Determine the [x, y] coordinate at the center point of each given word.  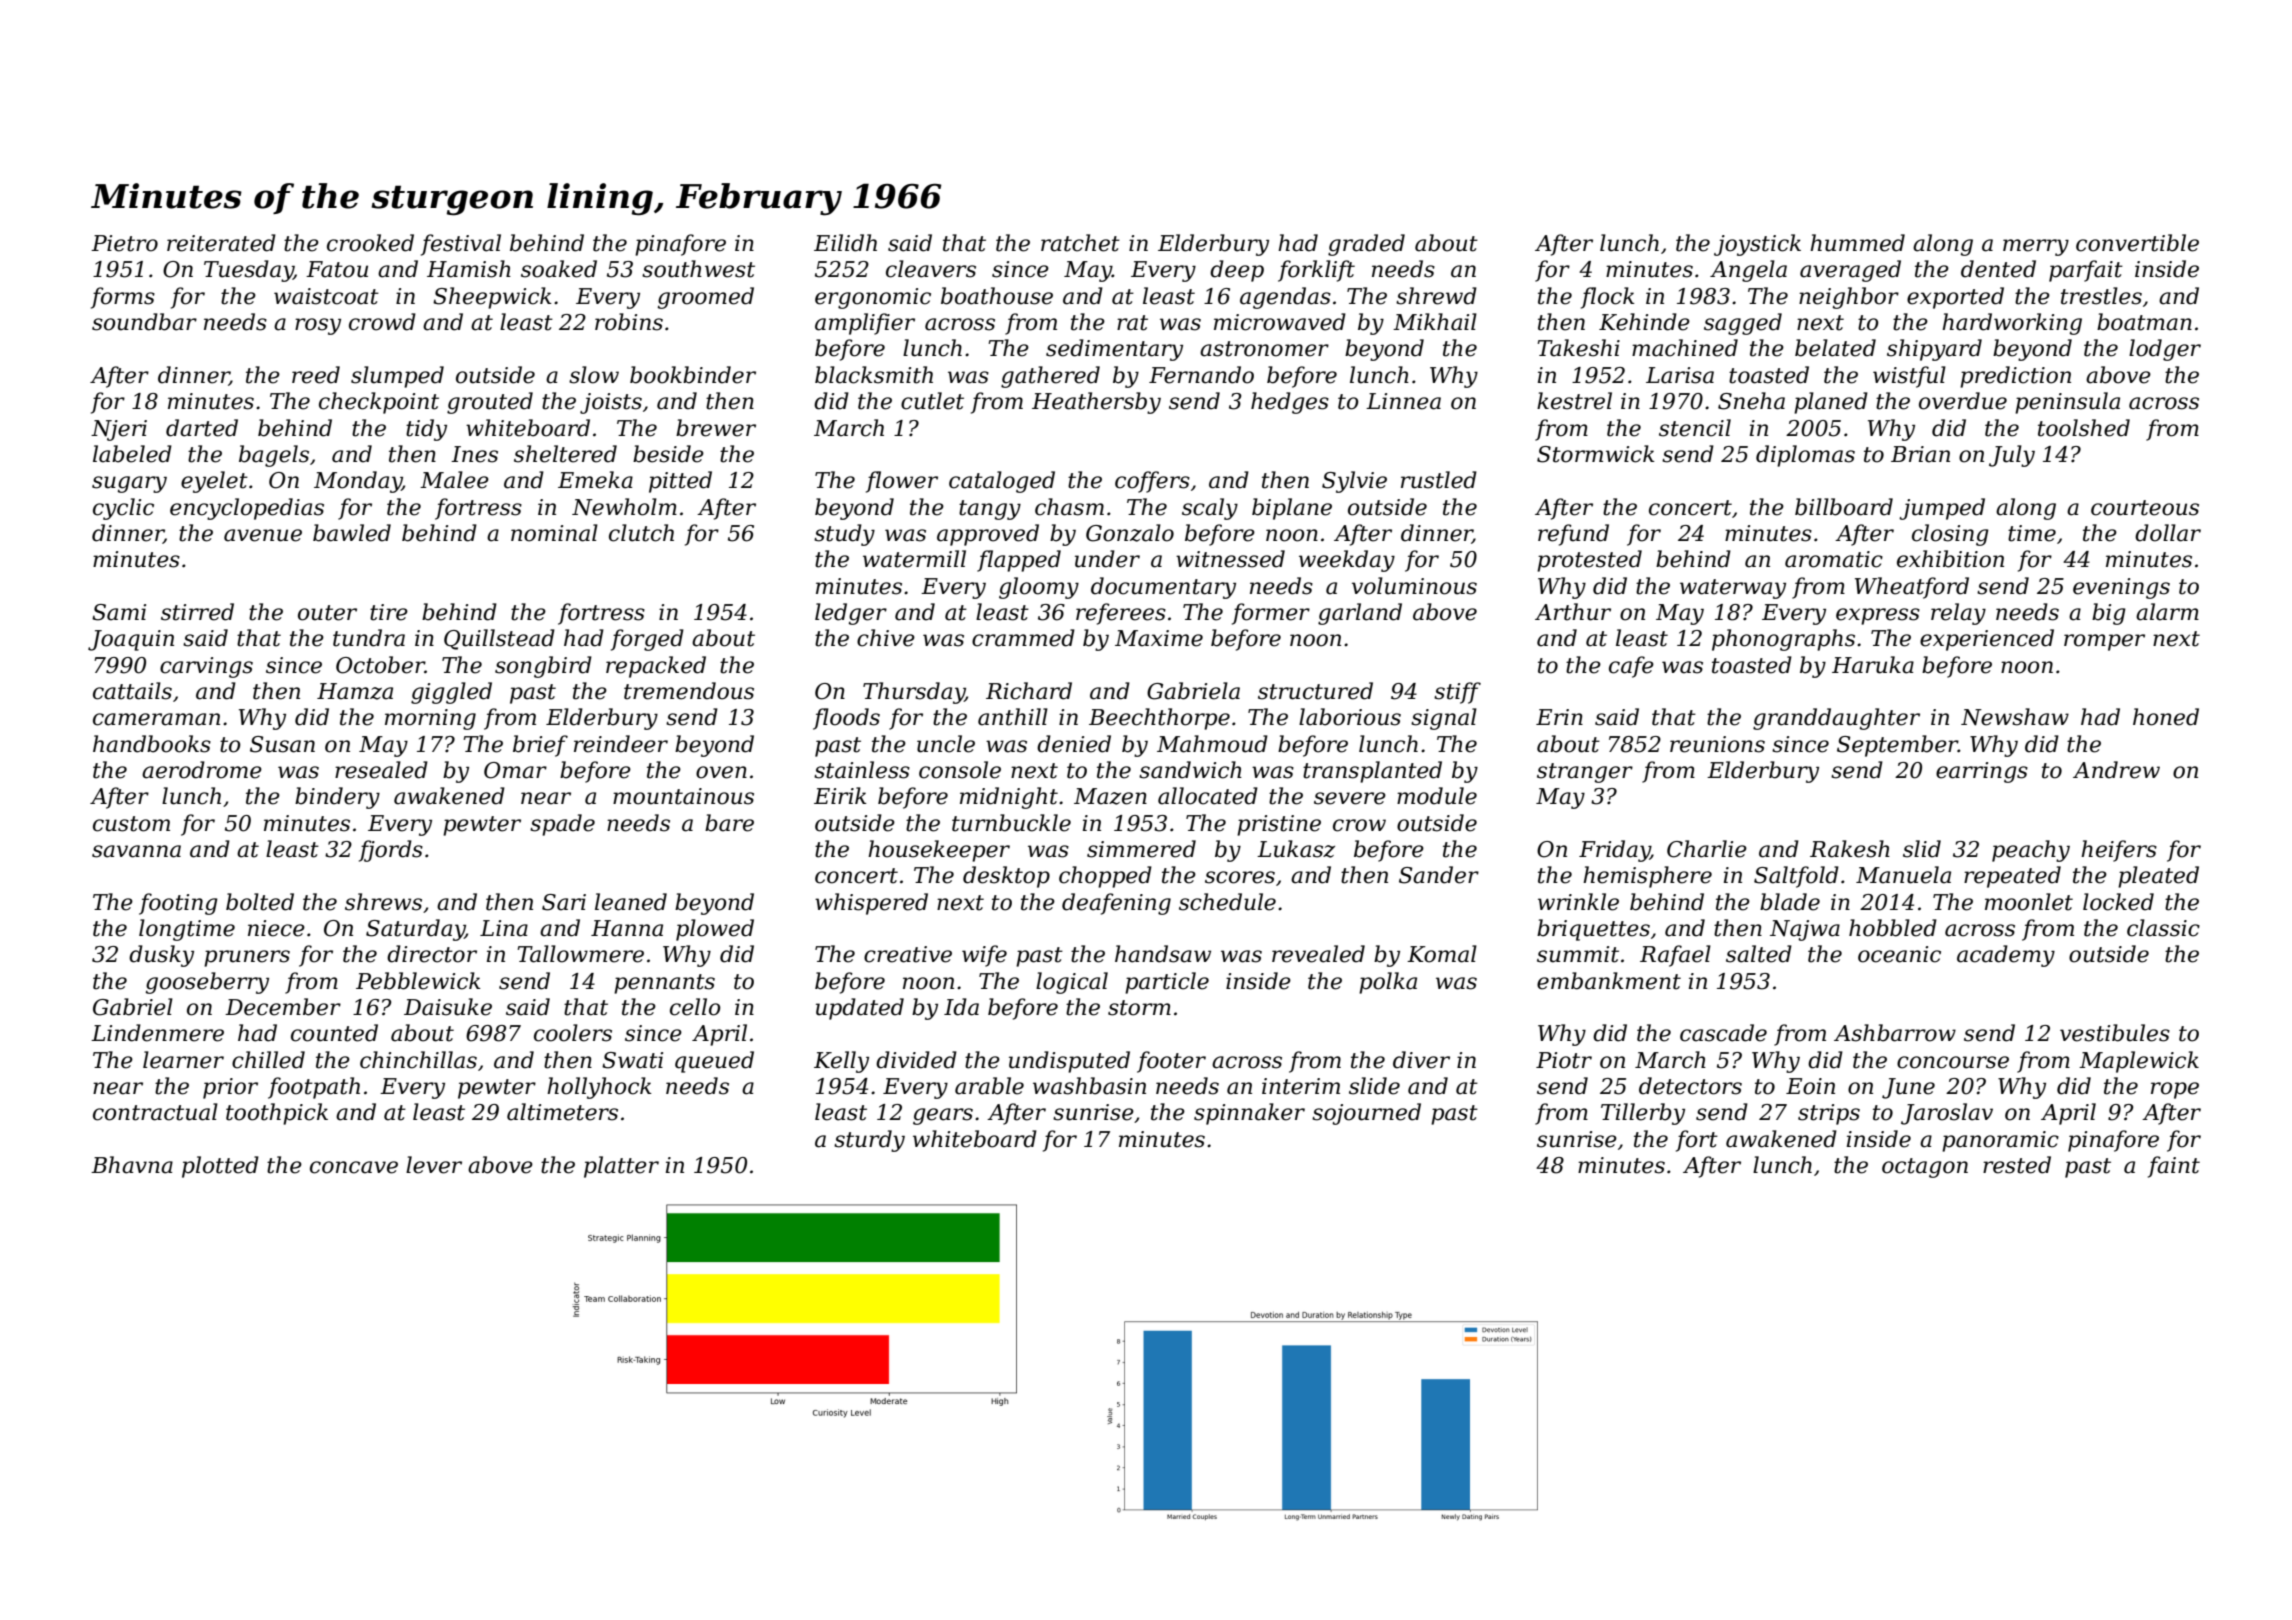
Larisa [1680, 375]
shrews [383, 902]
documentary [1163, 588]
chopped [1105, 877]
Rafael [1675, 956]
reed [316, 375]
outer [327, 613]
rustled [1439, 480]
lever [434, 1165]
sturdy [869, 1141]
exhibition [1950, 559]
